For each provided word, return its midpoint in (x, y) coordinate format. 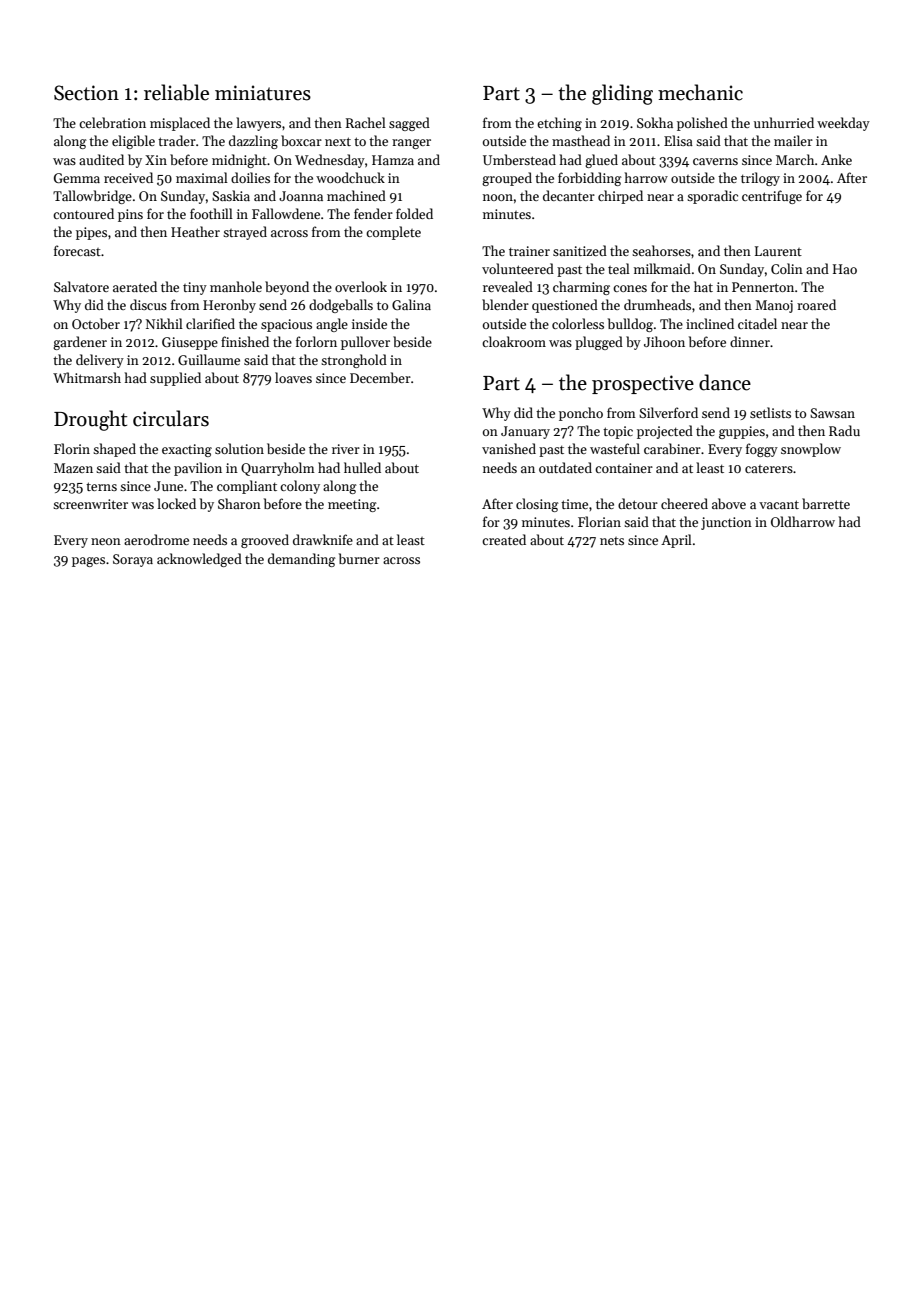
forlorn (316, 341)
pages (88, 562)
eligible (133, 142)
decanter (569, 195)
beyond (287, 288)
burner (359, 558)
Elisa (678, 140)
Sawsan (832, 413)
